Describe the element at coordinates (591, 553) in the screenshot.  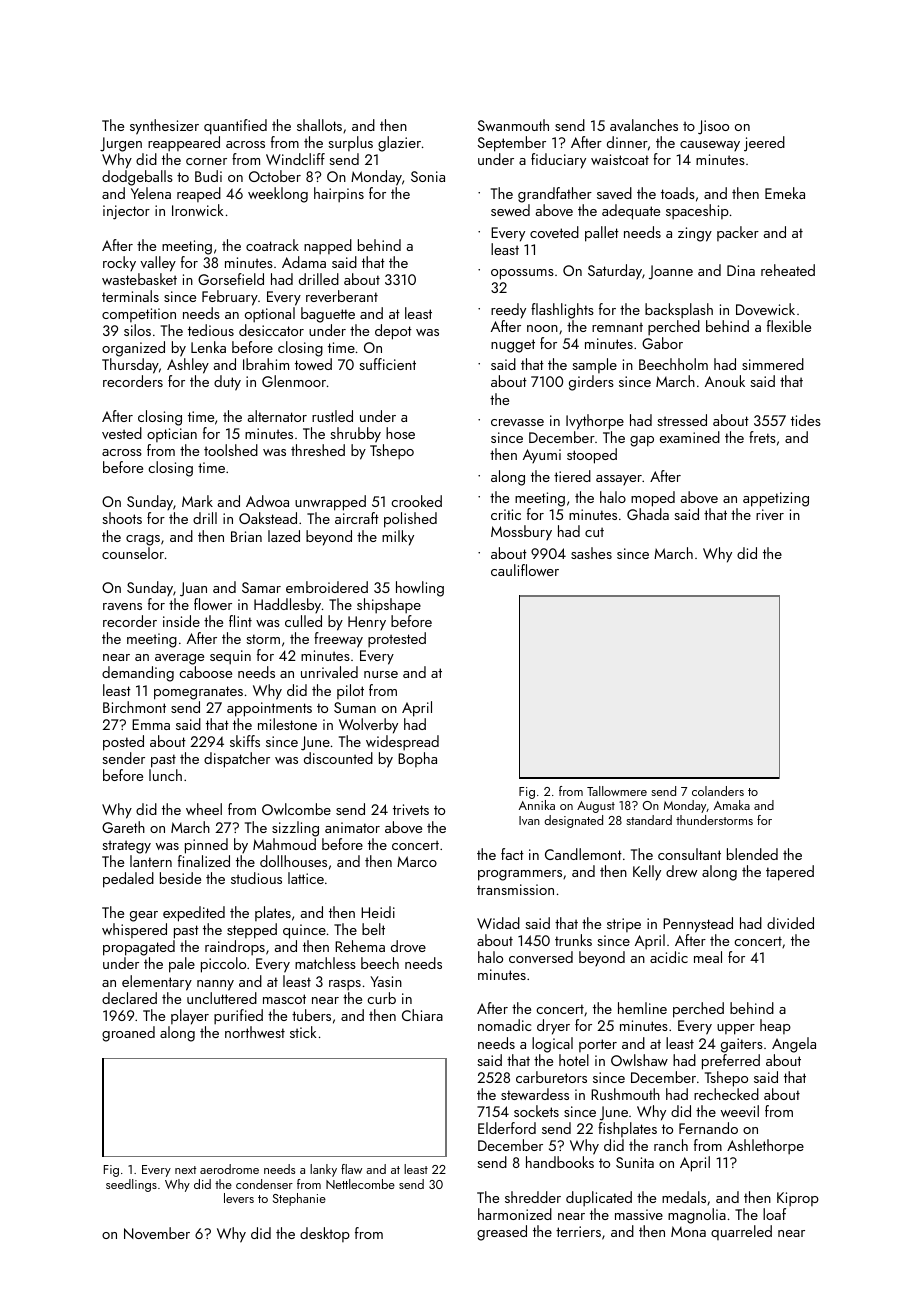
I see `sashes` at that location.
